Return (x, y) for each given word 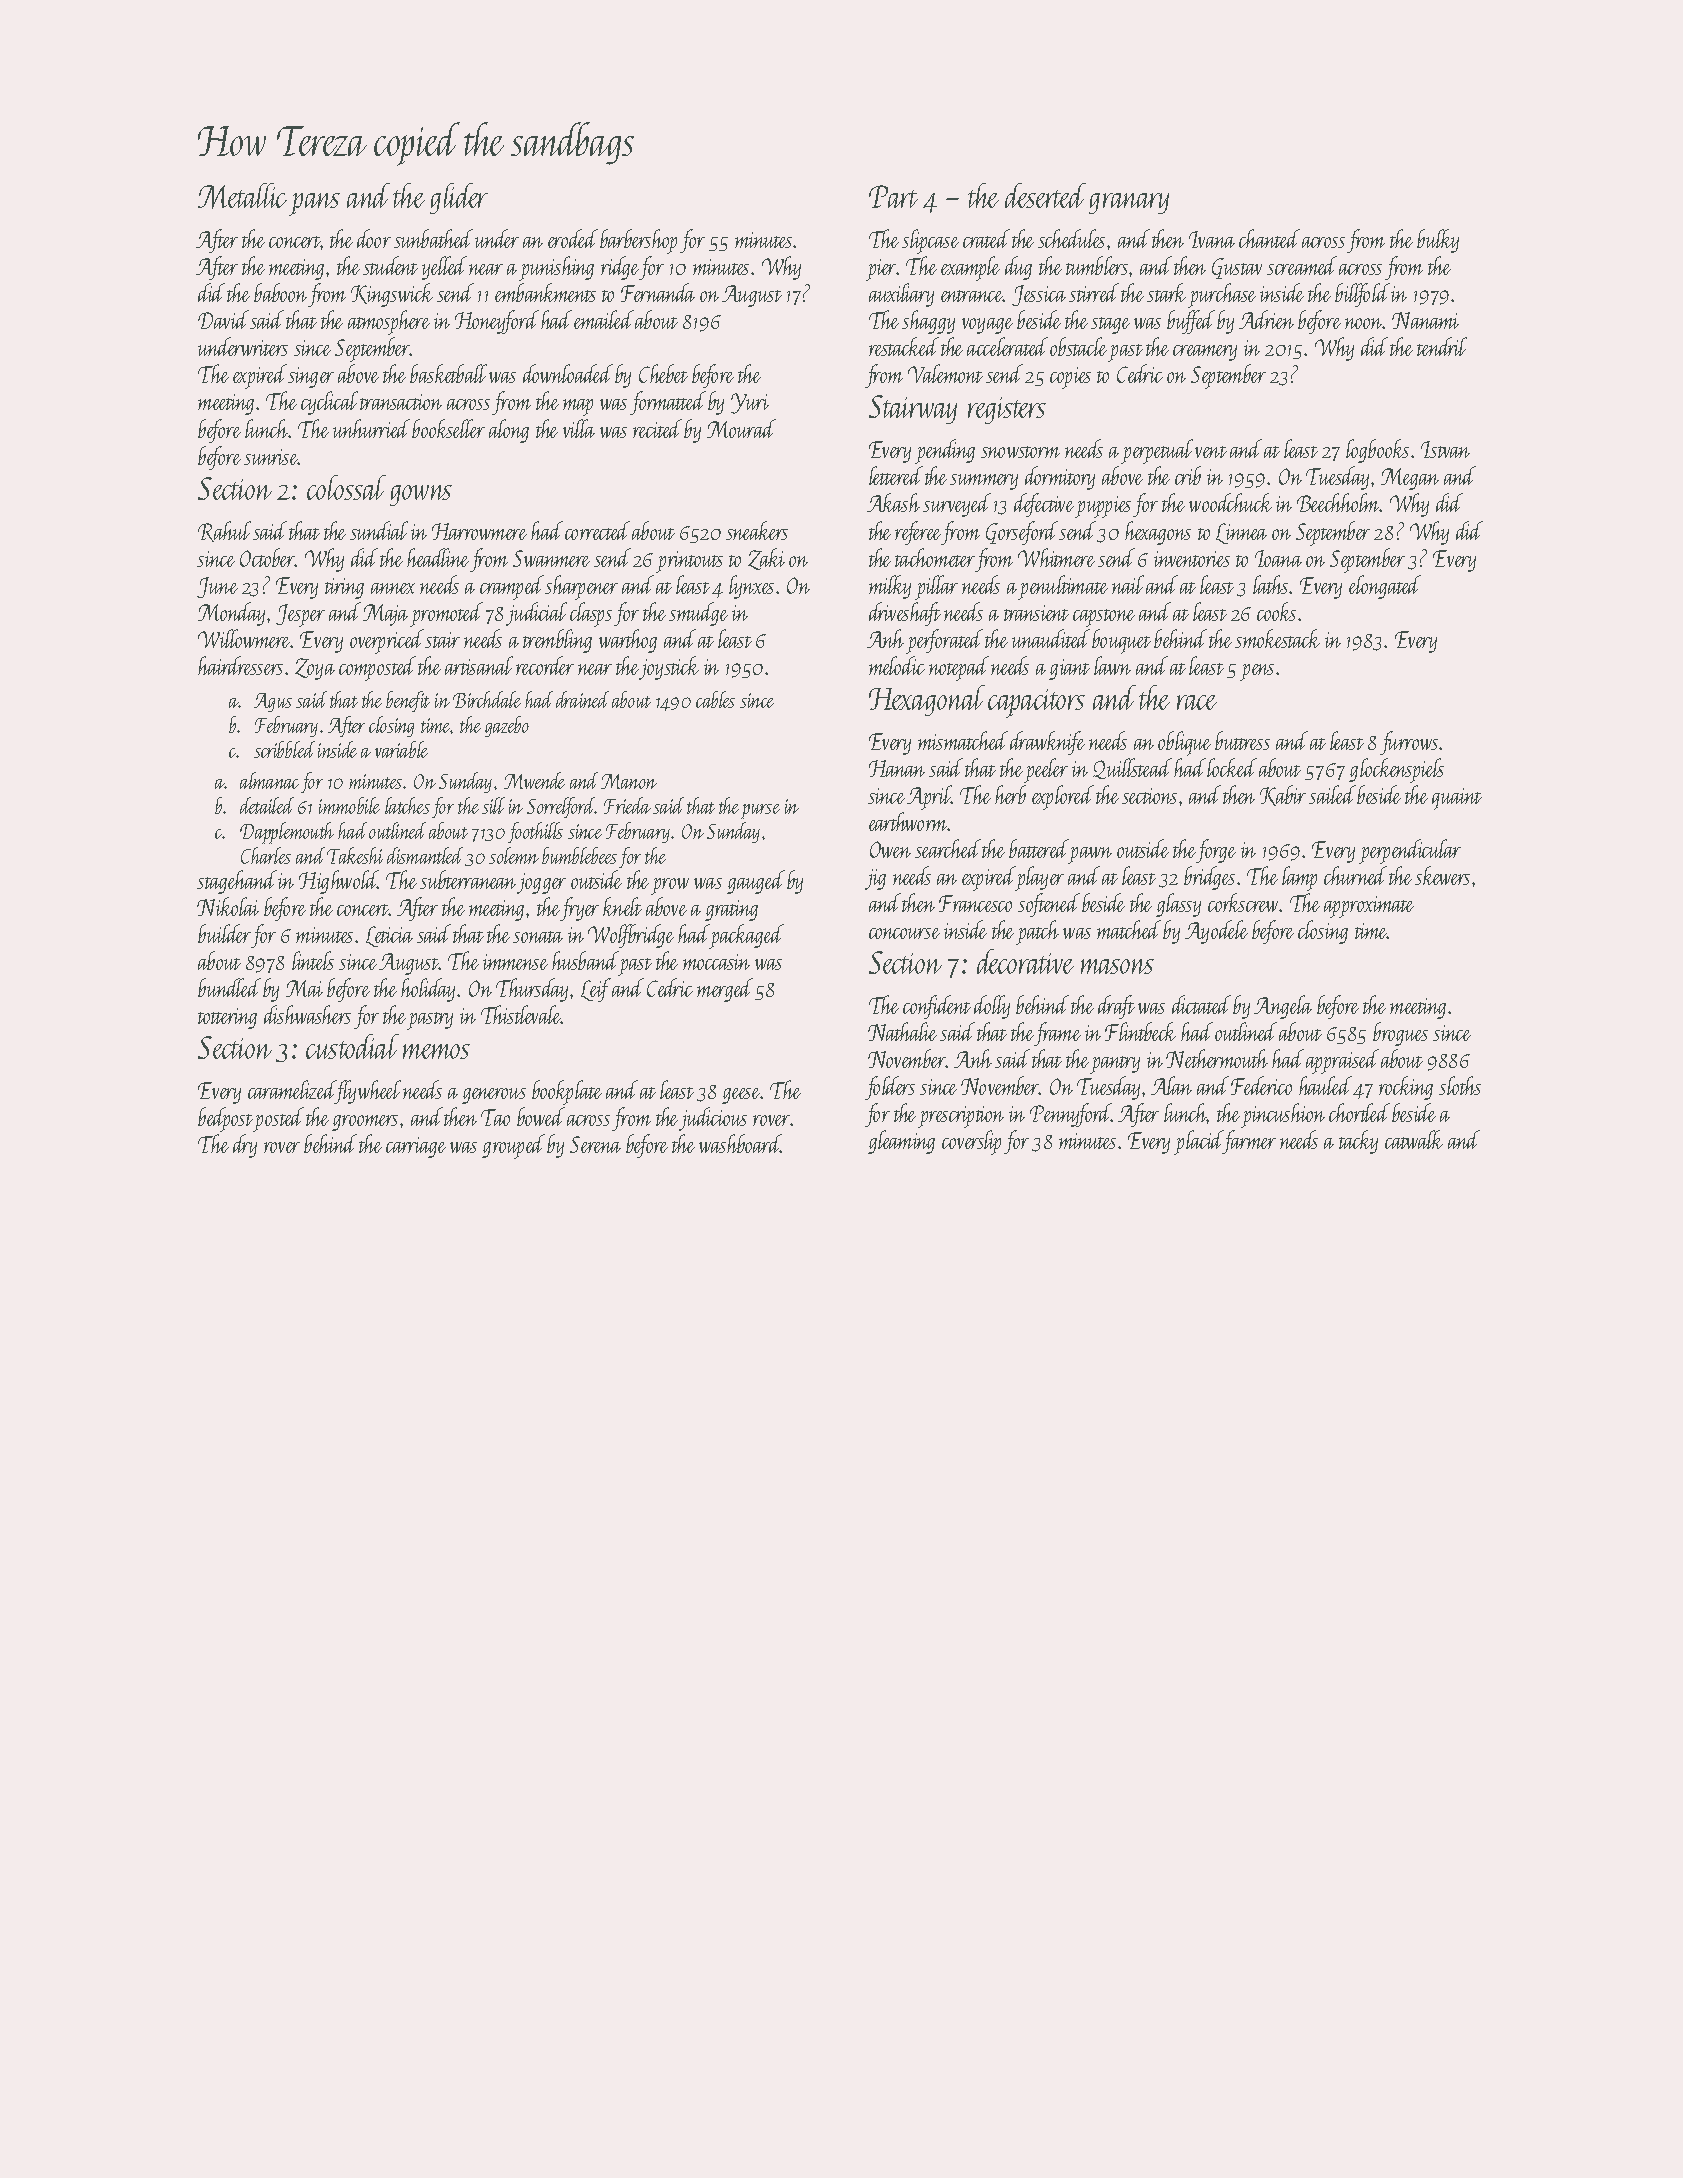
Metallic (242, 196)
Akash (893, 502)
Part (893, 196)
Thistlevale (521, 1014)
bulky (1438, 241)
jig (875, 879)
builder (224, 933)
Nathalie (902, 1031)
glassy (1178, 905)
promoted (446, 614)
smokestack (1277, 638)
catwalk (1414, 1139)
